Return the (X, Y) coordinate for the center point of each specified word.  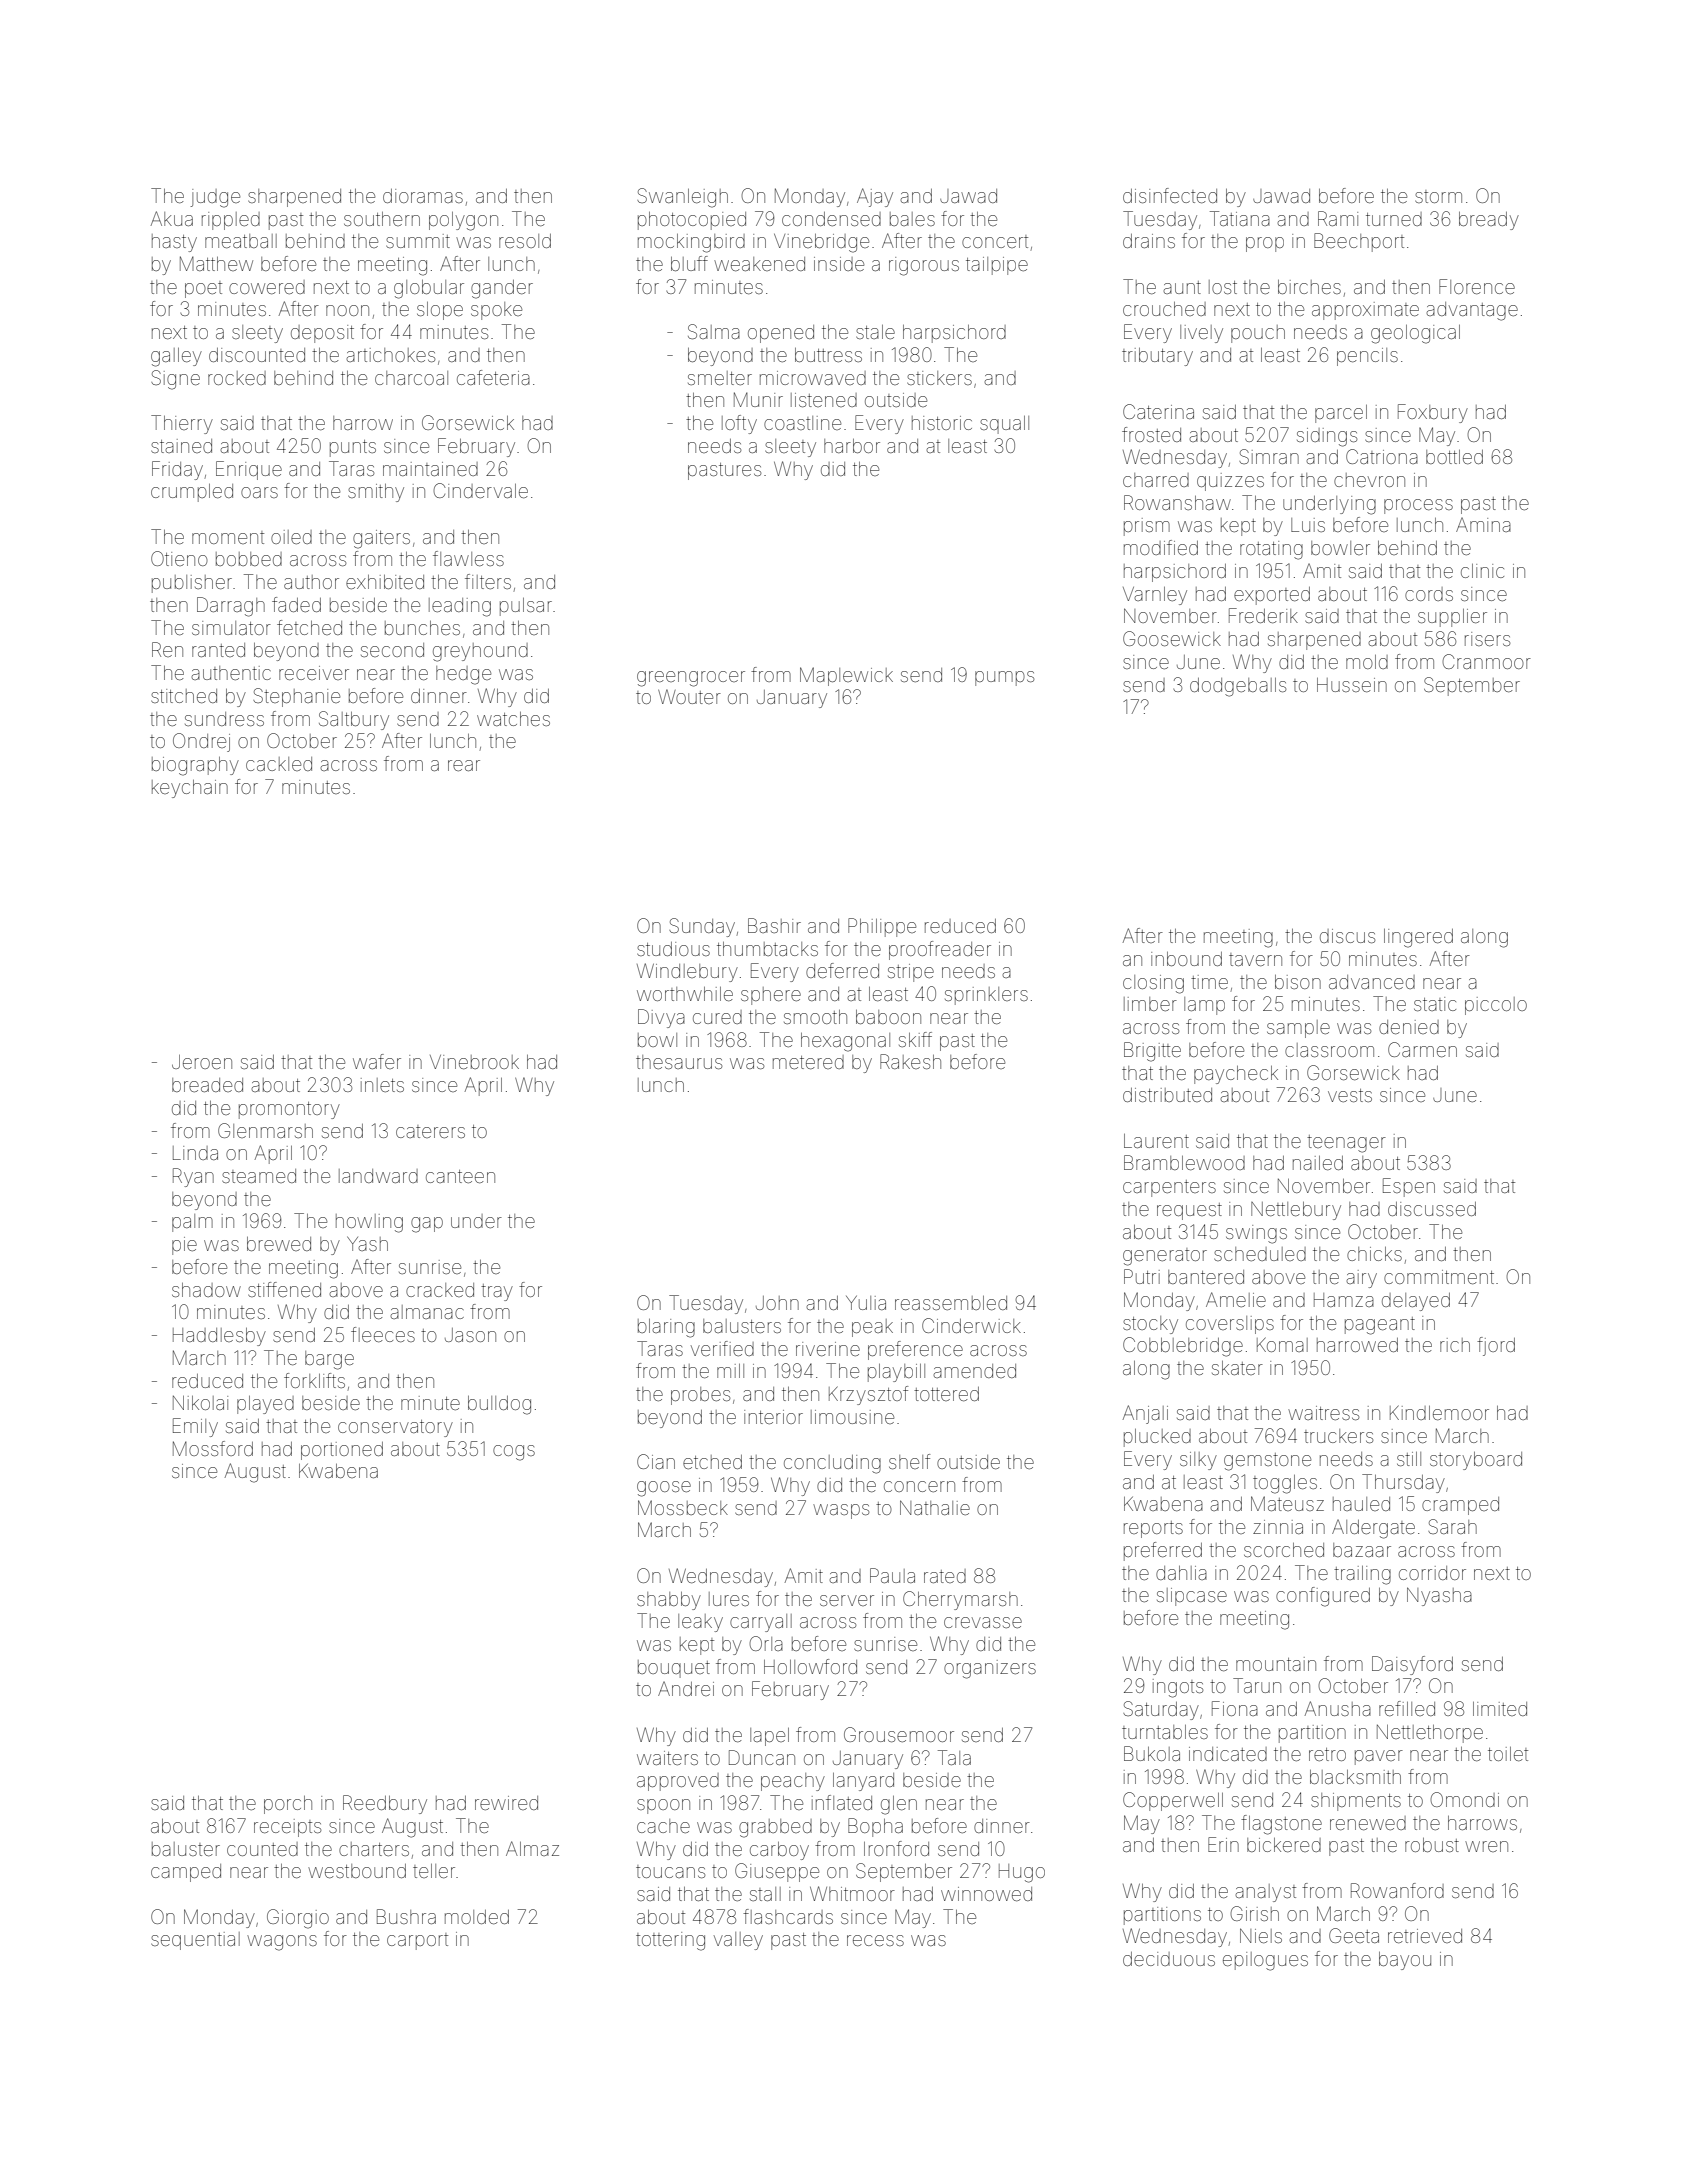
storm (1438, 196)
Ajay (875, 197)
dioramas (423, 196)
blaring (666, 1328)
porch (288, 1805)
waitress (1323, 1413)
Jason (470, 1335)
